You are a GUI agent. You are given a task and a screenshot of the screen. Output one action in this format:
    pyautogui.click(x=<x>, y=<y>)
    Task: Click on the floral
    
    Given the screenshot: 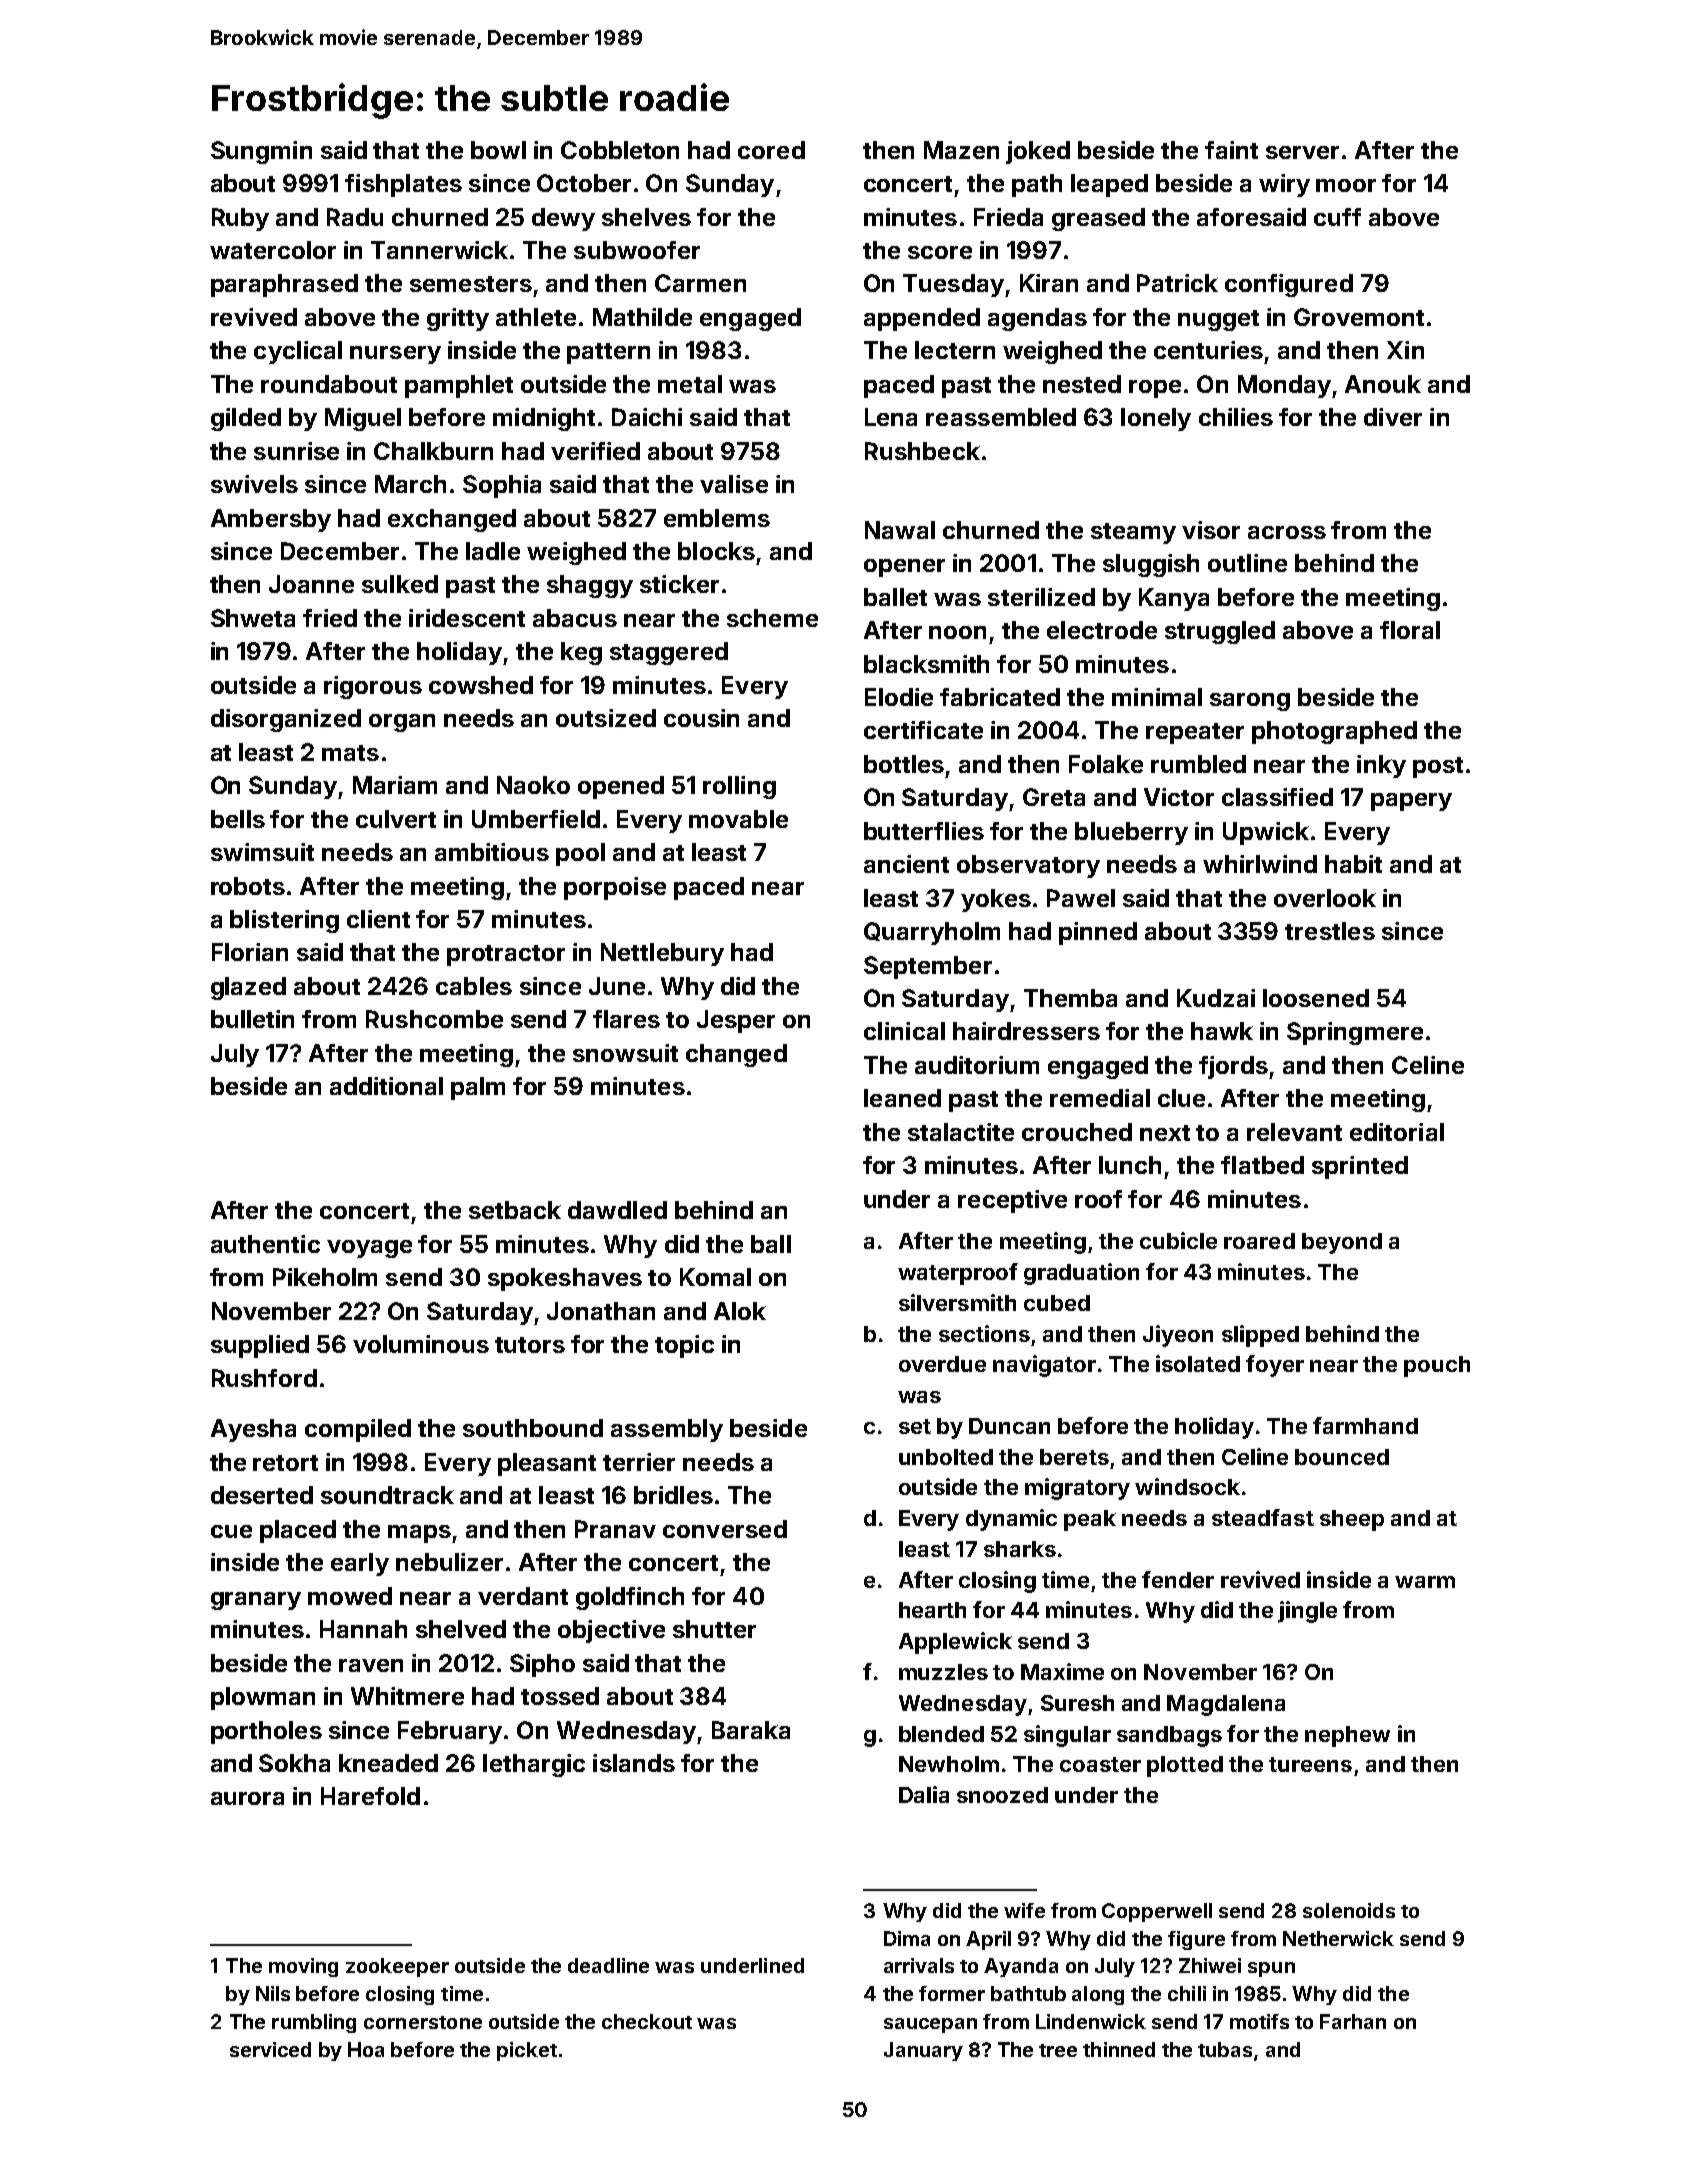 What is the action you would take?
    pyautogui.click(x=1410, y=630)
